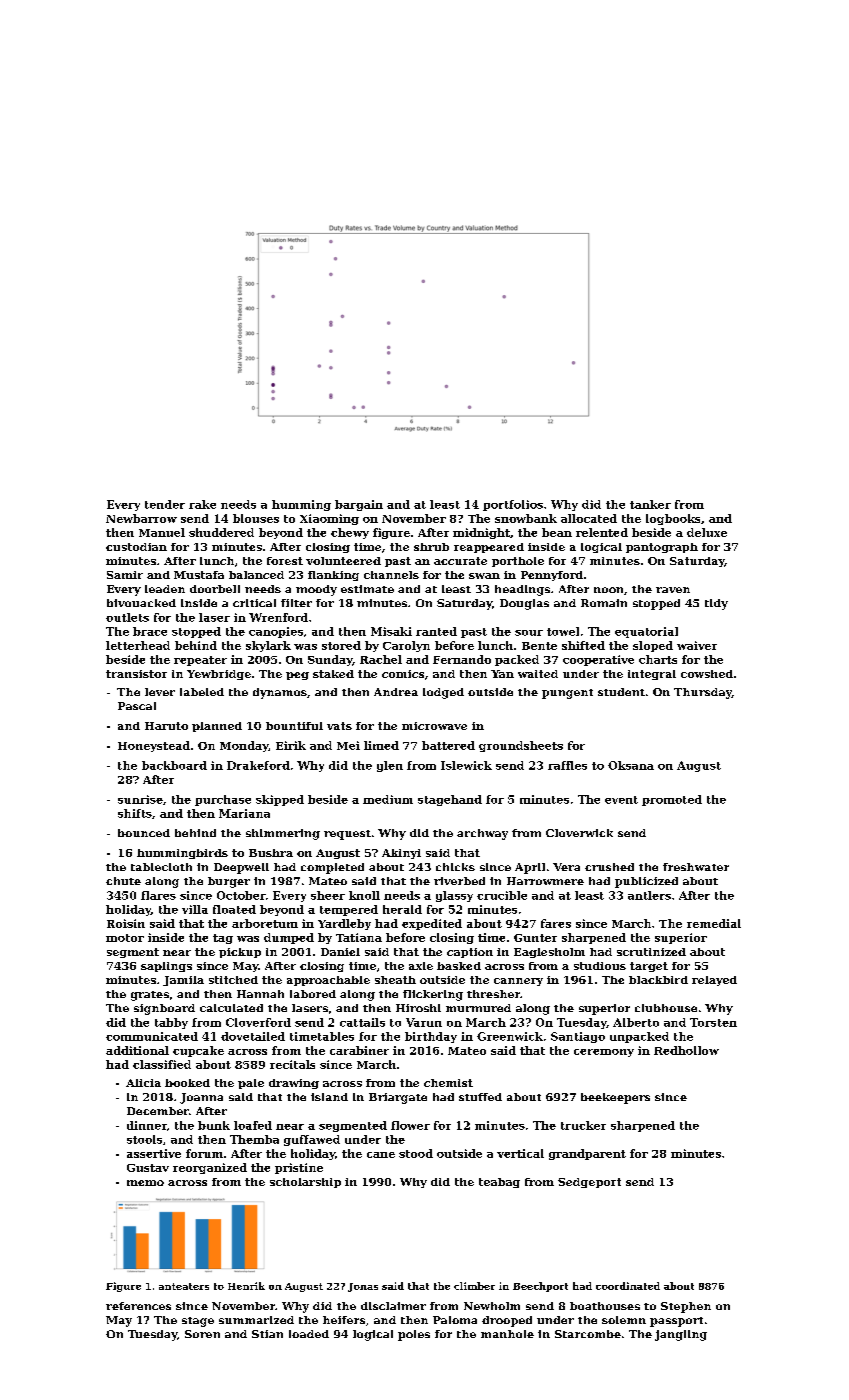 This screenshot has height=1400, width=849. Describe the element at coordinates (267, 1334) in the screenshot. I see `Stian` at that location.
